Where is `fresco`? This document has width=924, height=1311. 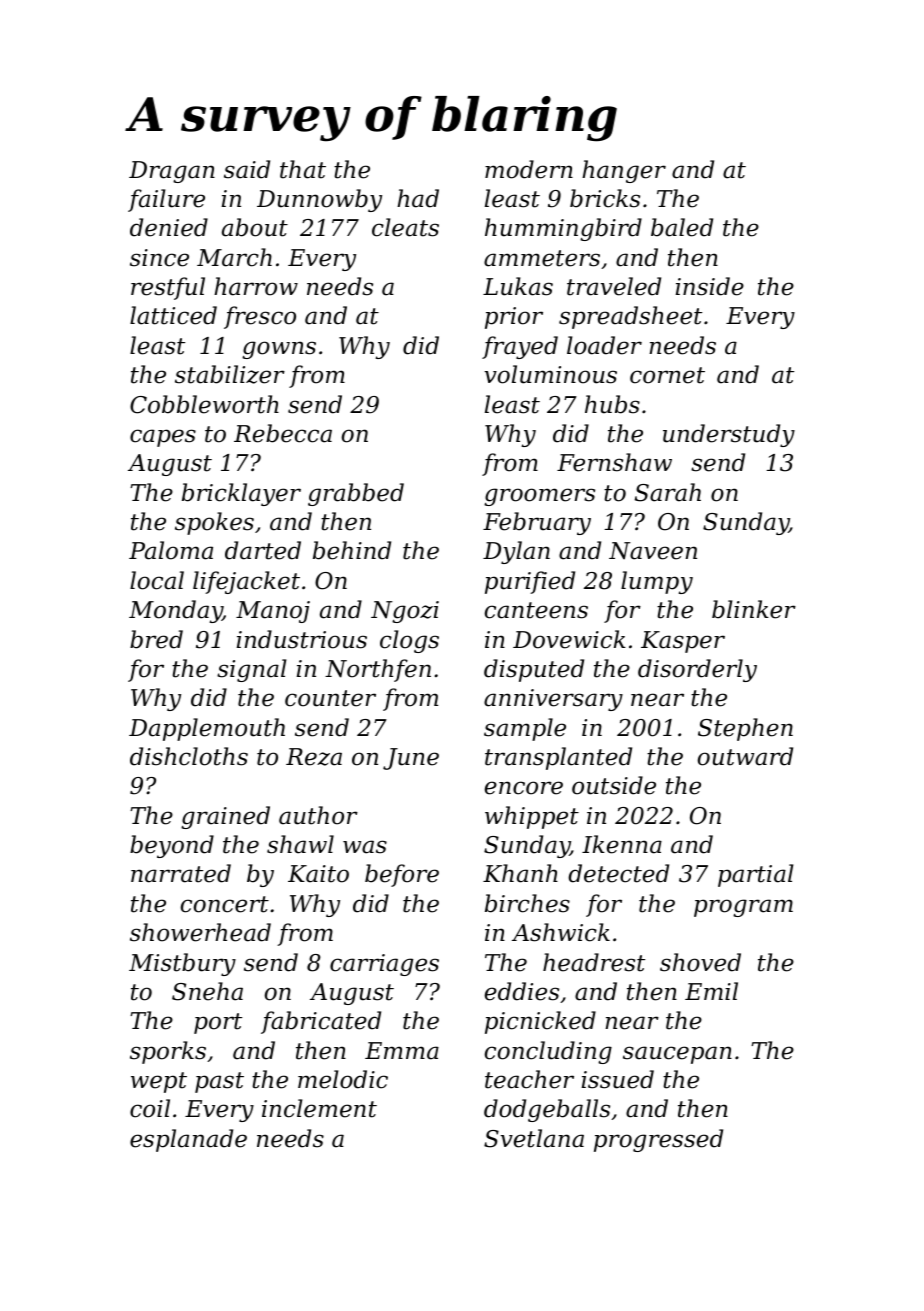 fresco is located at coordinates (260, 317).
